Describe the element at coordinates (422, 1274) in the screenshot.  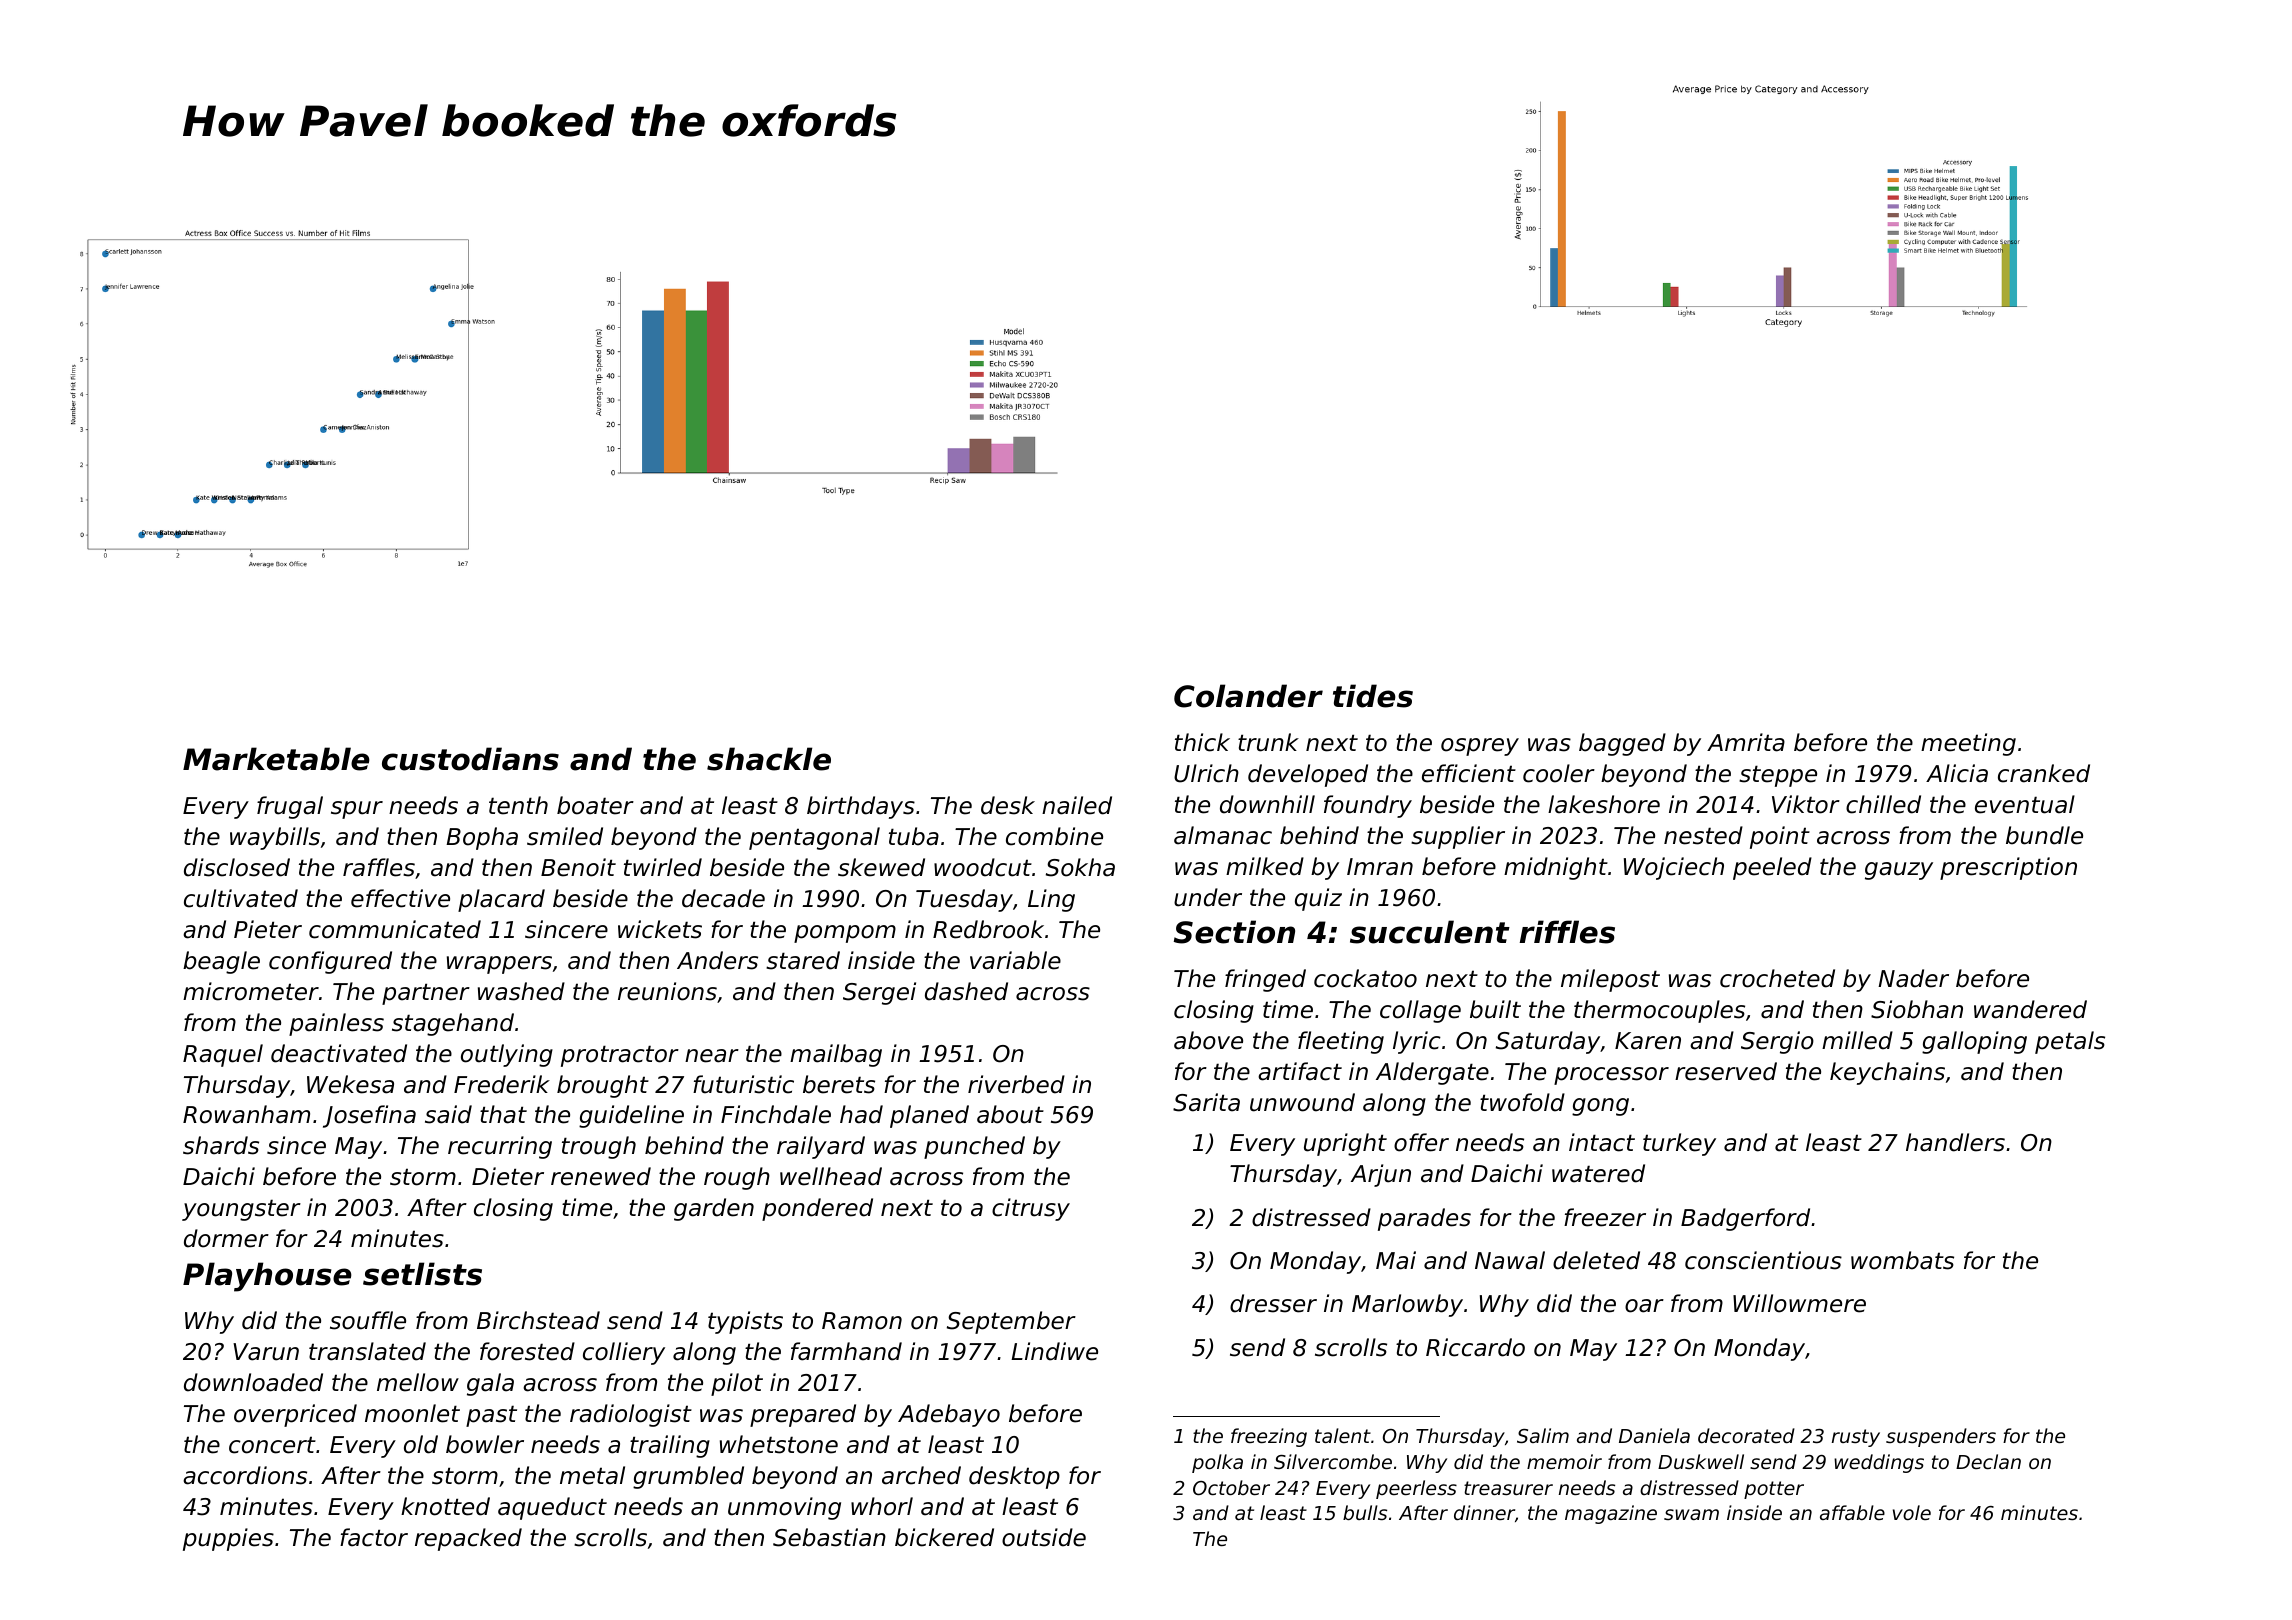
I see `setlists` at that location.
